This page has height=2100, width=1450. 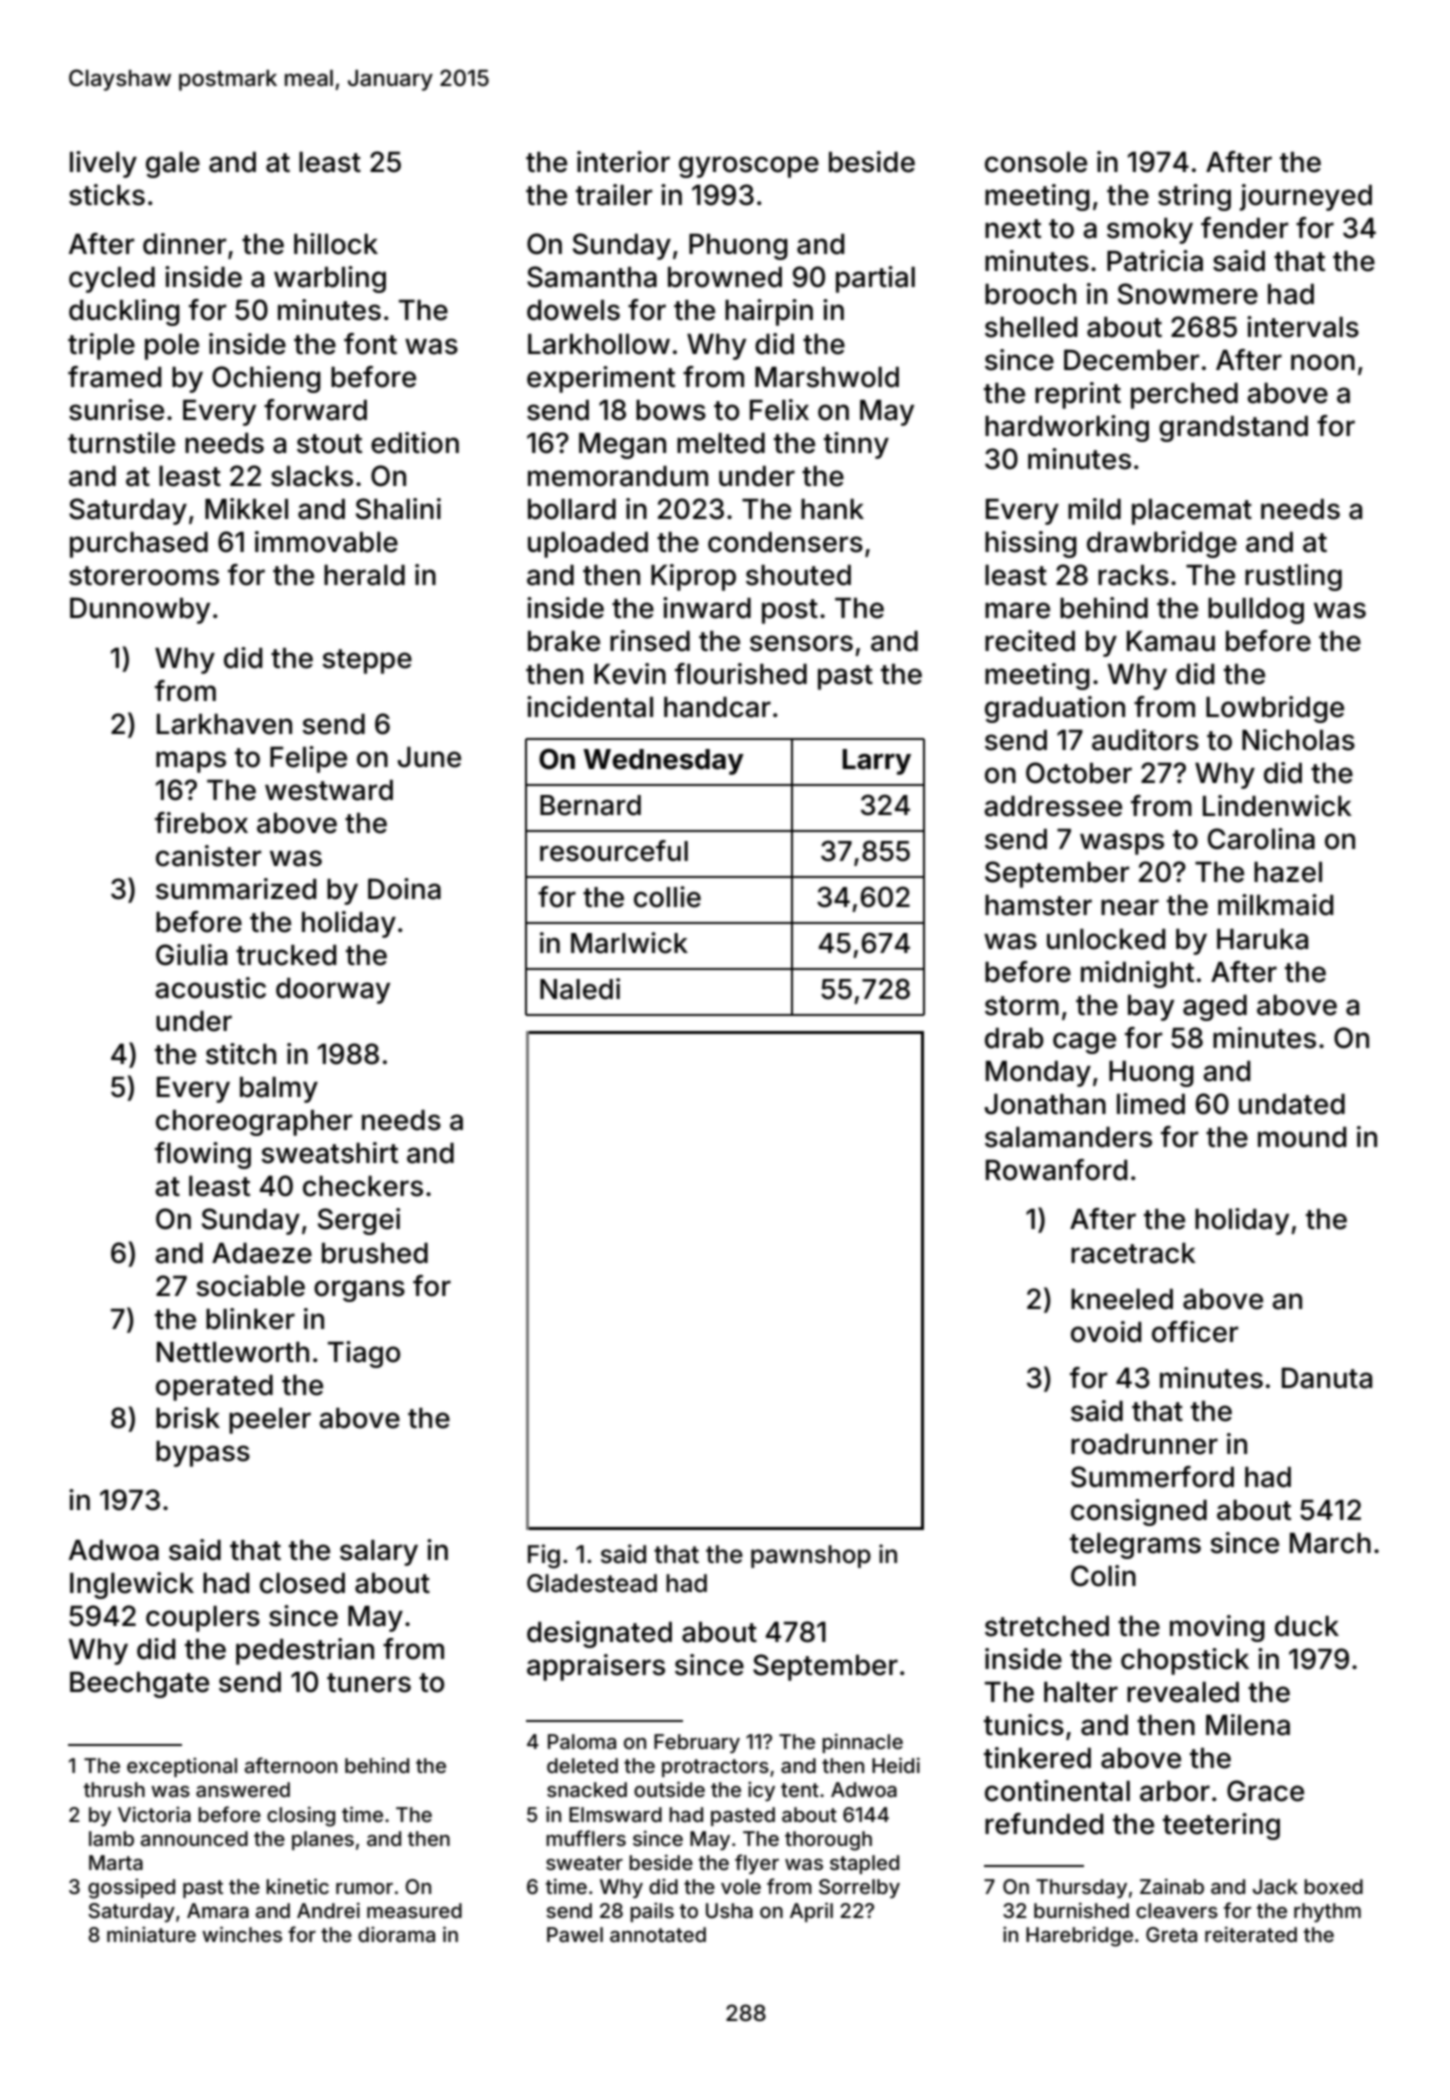 I want to click on hamster, so click(x=1038, y=905).
